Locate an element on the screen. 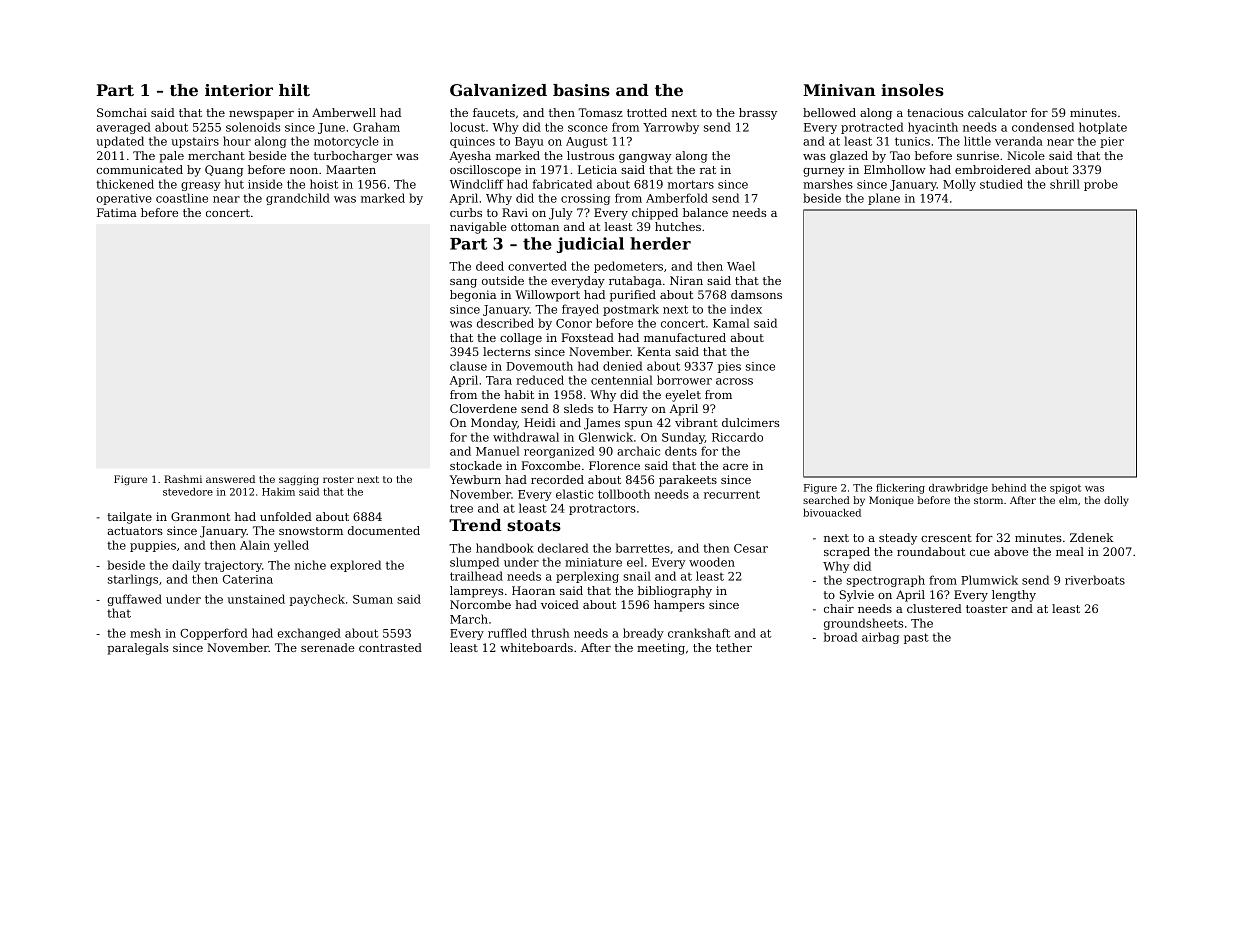 Image resolution: width=1233 pixels, height=952 pixels. Plumwick is located at coordinates (989, 580).
